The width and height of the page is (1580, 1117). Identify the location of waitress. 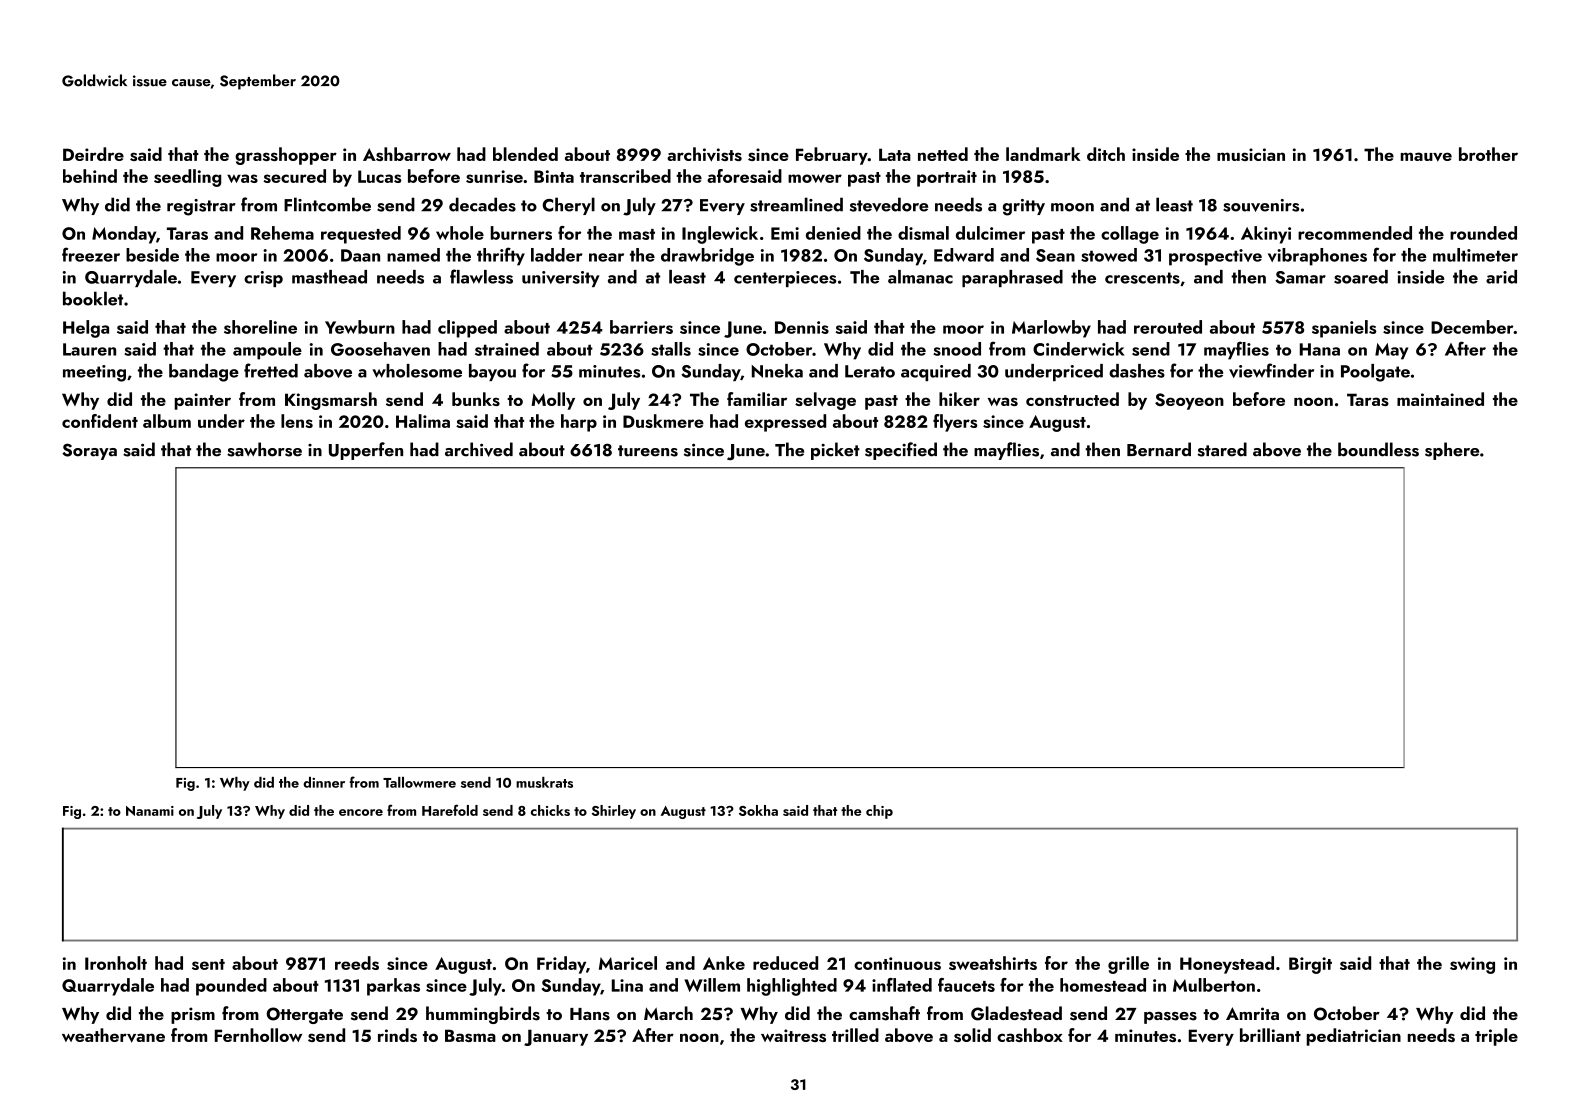
(793, 1035).
